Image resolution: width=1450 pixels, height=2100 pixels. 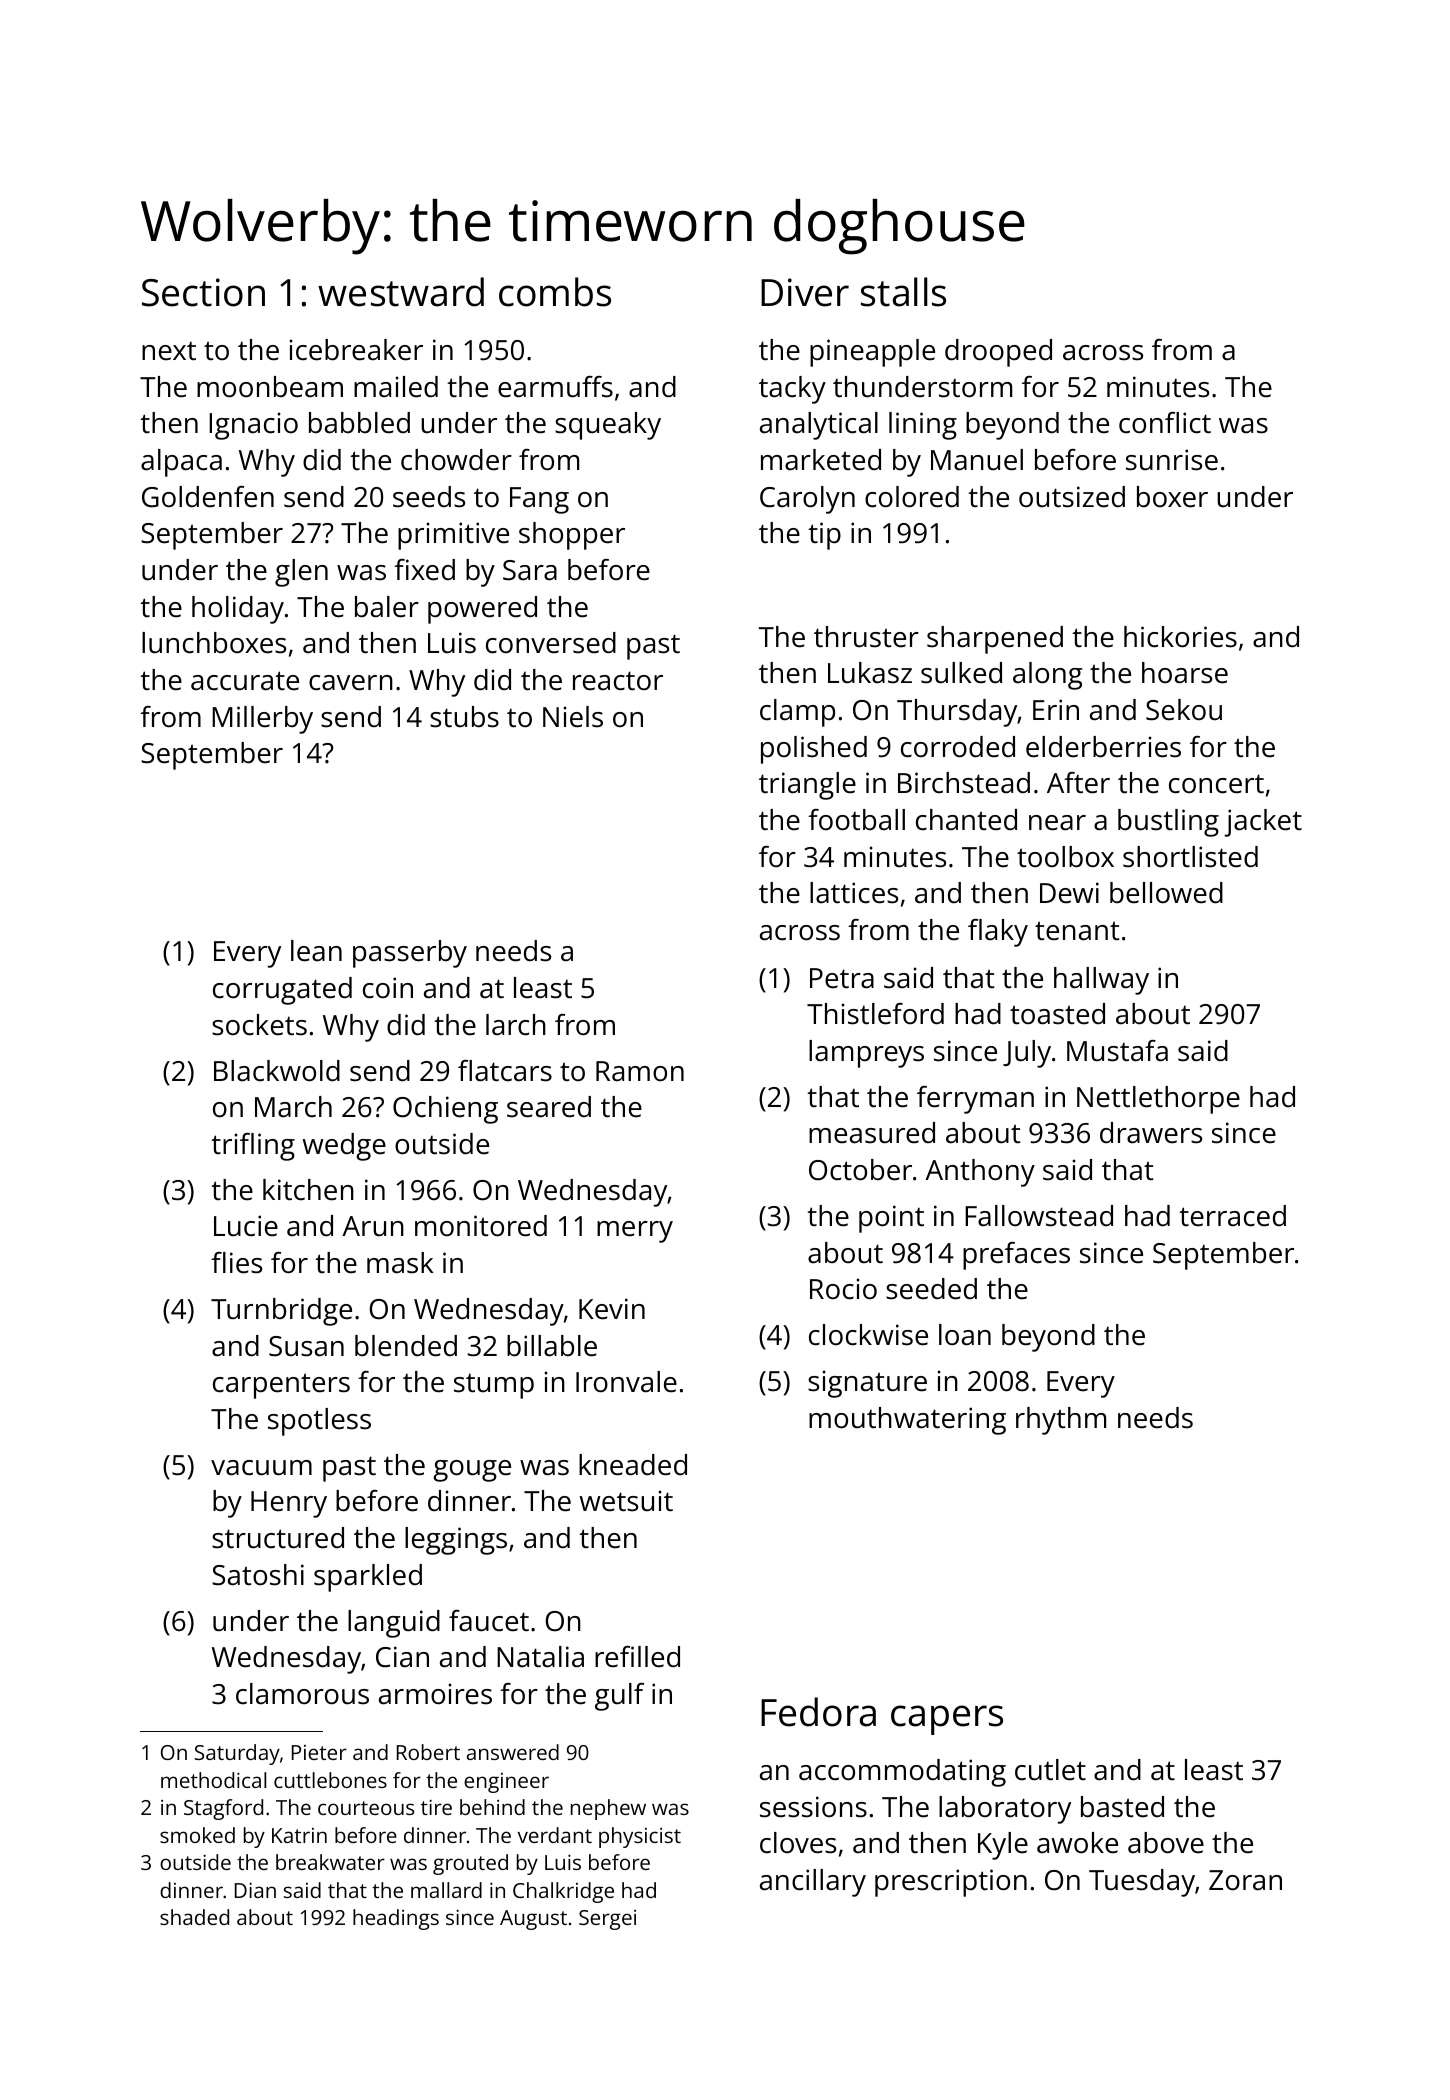 What do you see at coordinates (1101, 981) in the screenshot?
I see `hallway` at bounding box center [1101, 981].
